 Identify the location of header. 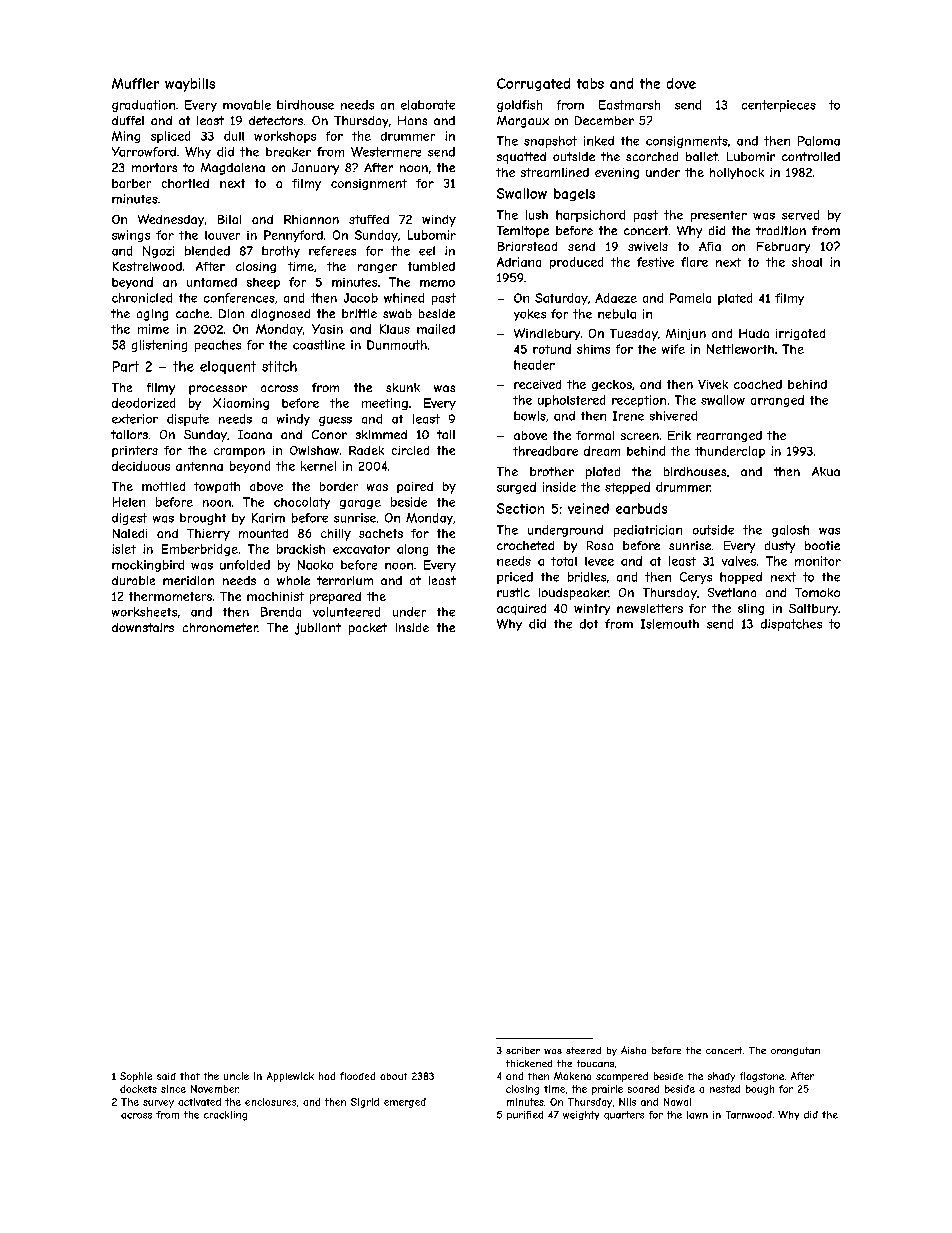
(534, 365).
